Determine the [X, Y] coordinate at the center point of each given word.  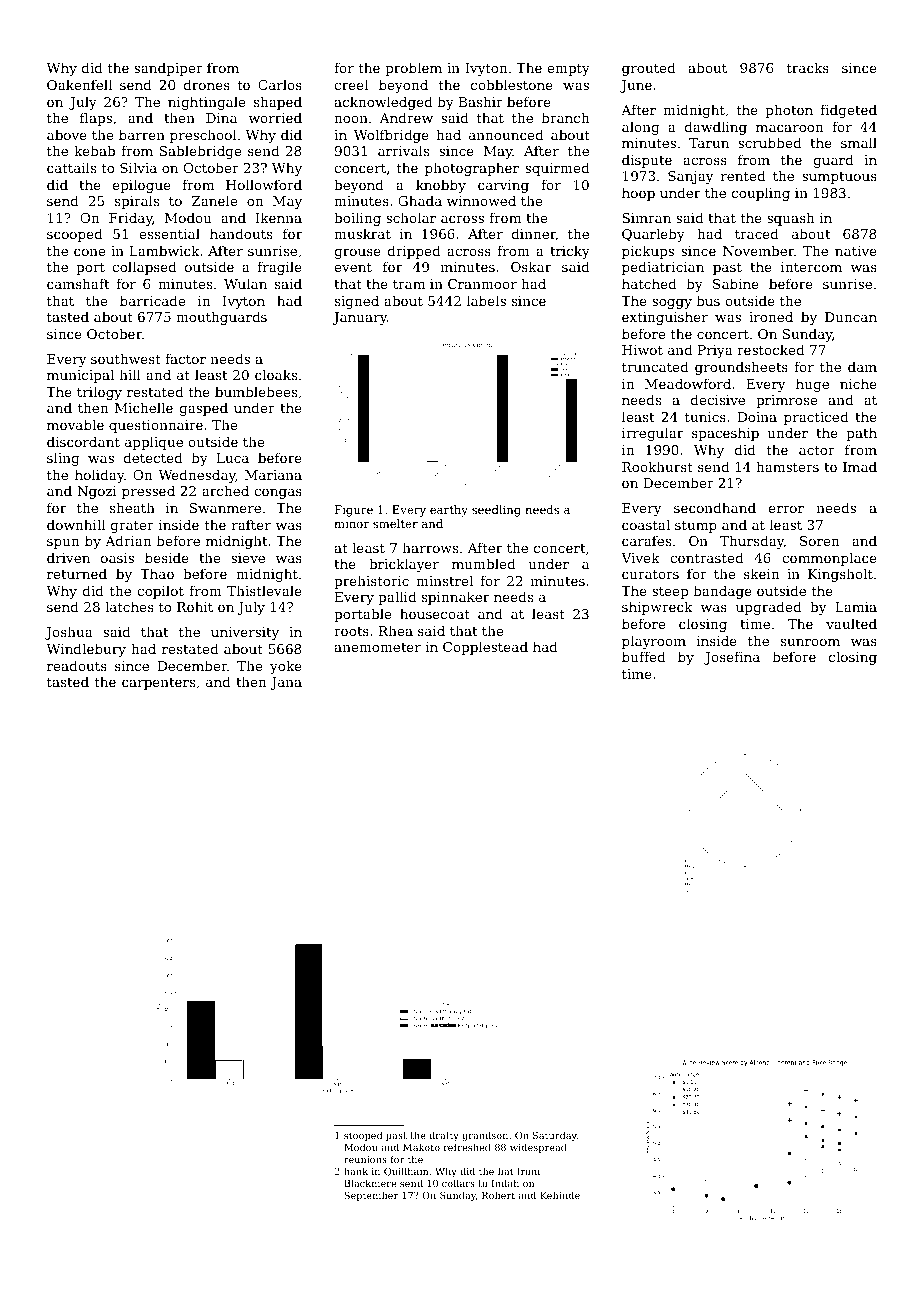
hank [356, 1171]
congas [278, 494]
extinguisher [665, 318]
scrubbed [769, 142]
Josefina [732, 658]
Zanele [214, 200]
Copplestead [485, 648]
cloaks [276, 374]
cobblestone [512, 84]
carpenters [158, 684]
